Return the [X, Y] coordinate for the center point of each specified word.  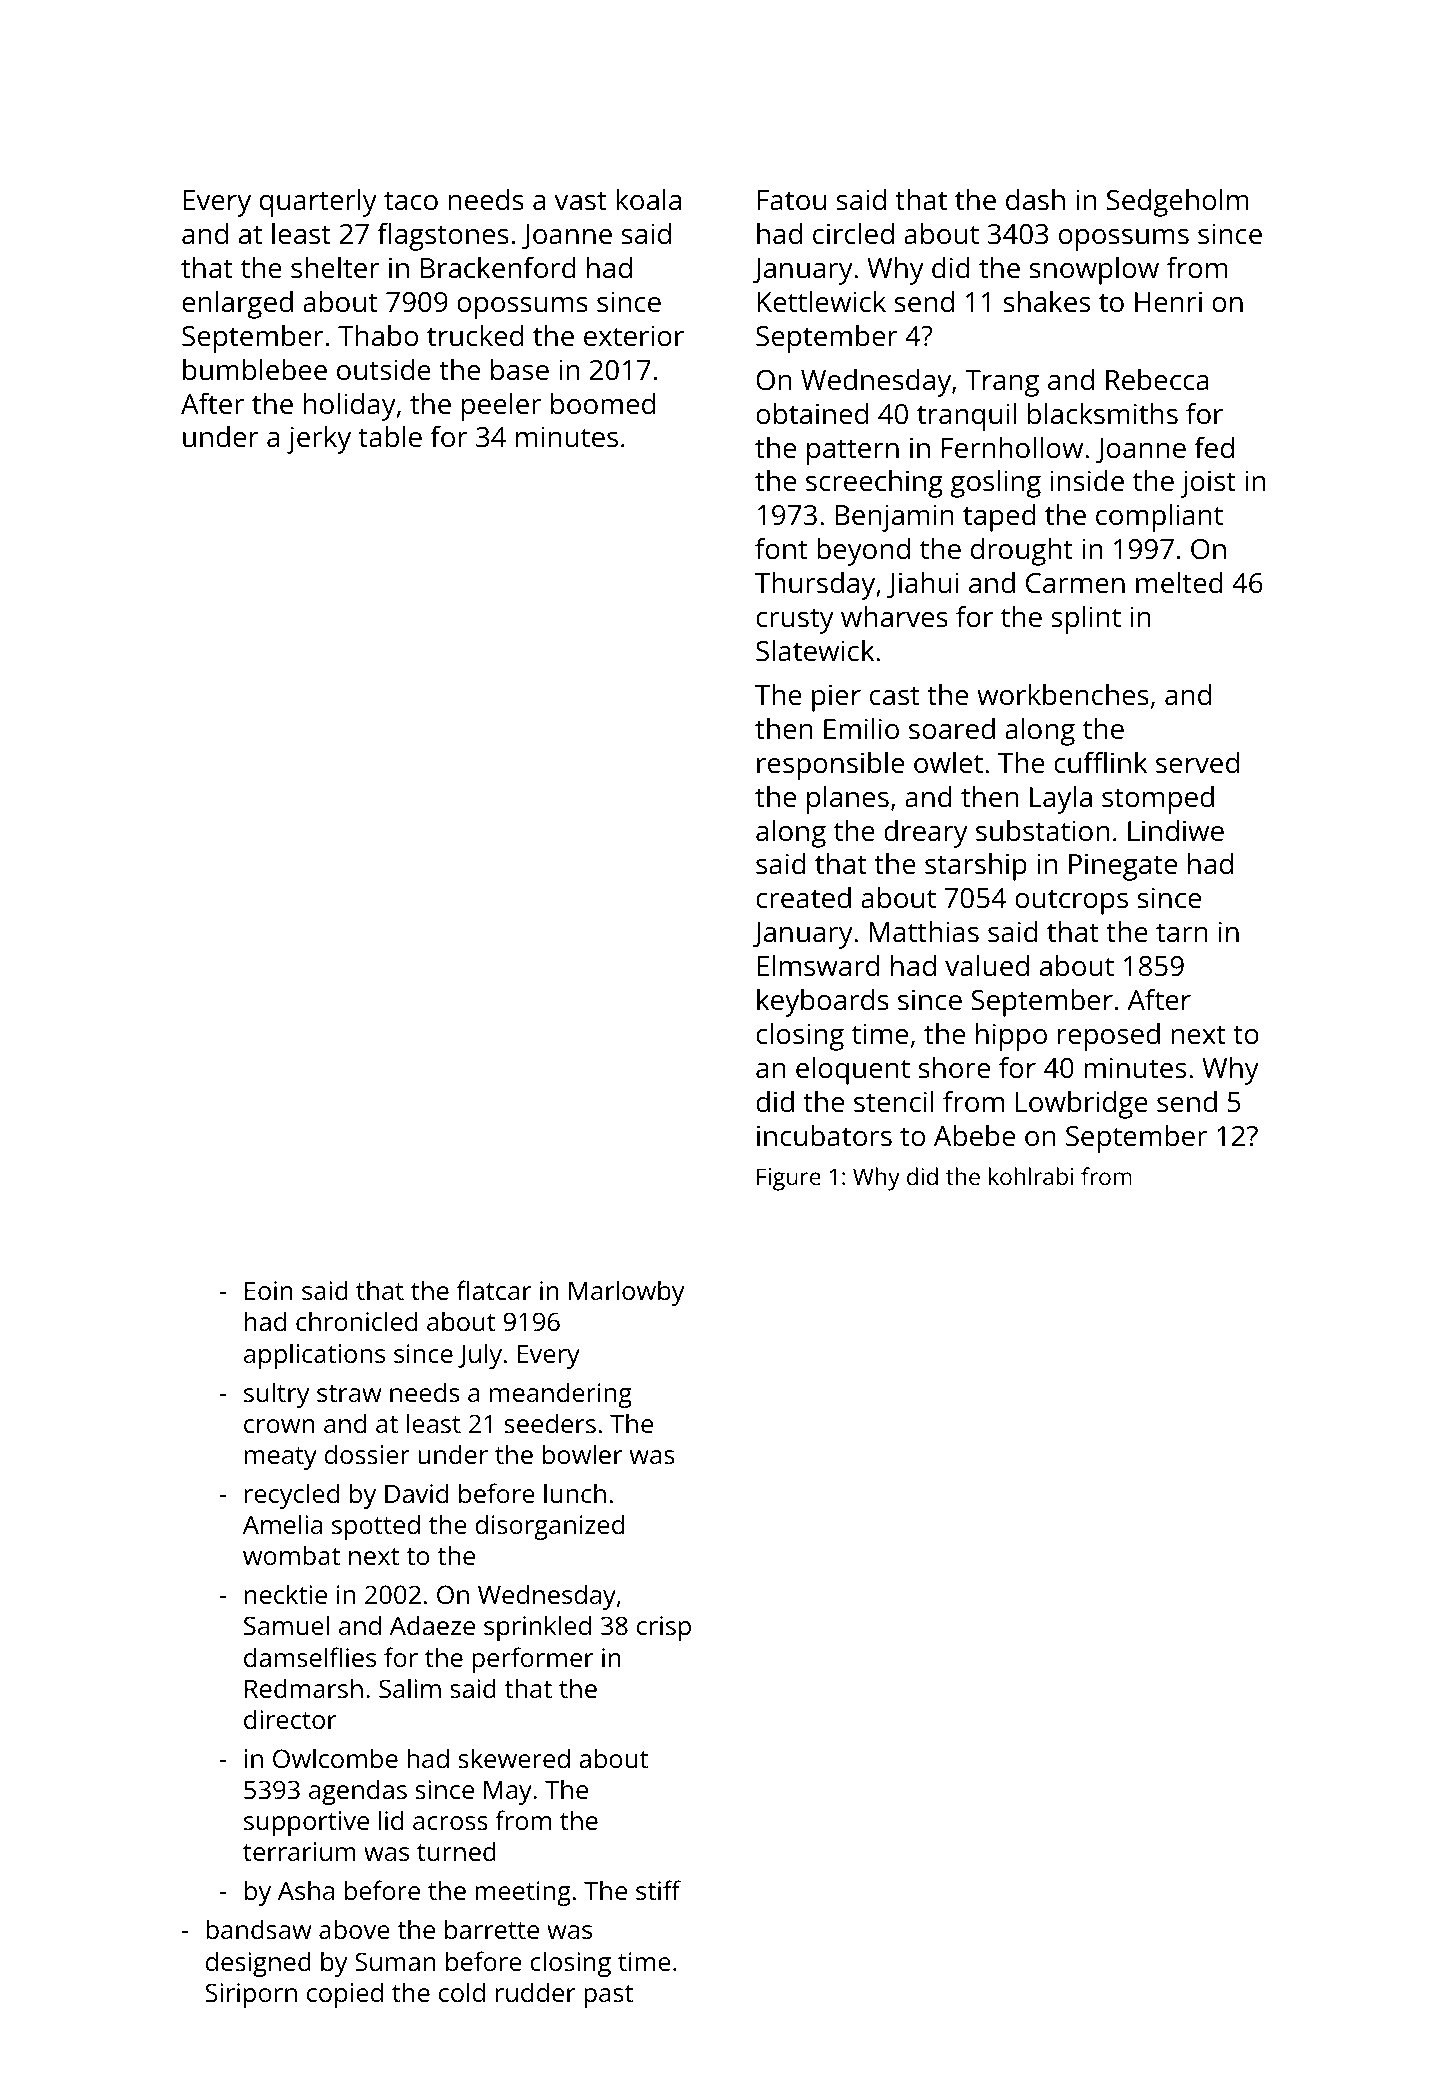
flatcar [494, 1290]
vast [580, 201]
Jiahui [923, 585]
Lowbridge [1082, 1105]
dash [1035, 200]
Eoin [269, 1290]
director [290, 1719]
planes [848, 800]
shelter [335, 268]
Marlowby [627, 1293]
